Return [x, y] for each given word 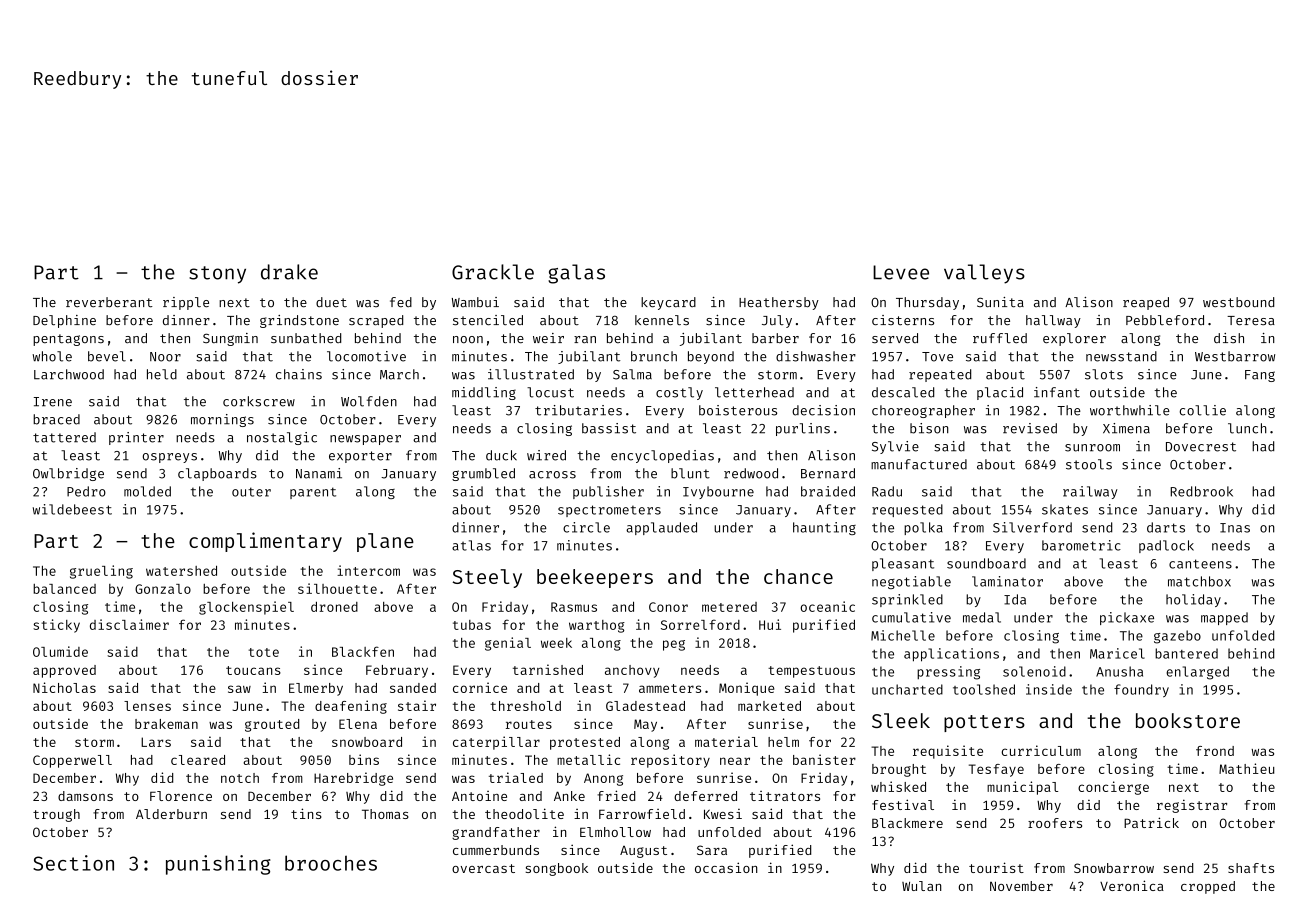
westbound [1238, 302]
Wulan [921, 886]
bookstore [1188, 720]
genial [508, 644]
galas [576, 274]
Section [73, 863]
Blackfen [363, 651]
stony [217, 275]
